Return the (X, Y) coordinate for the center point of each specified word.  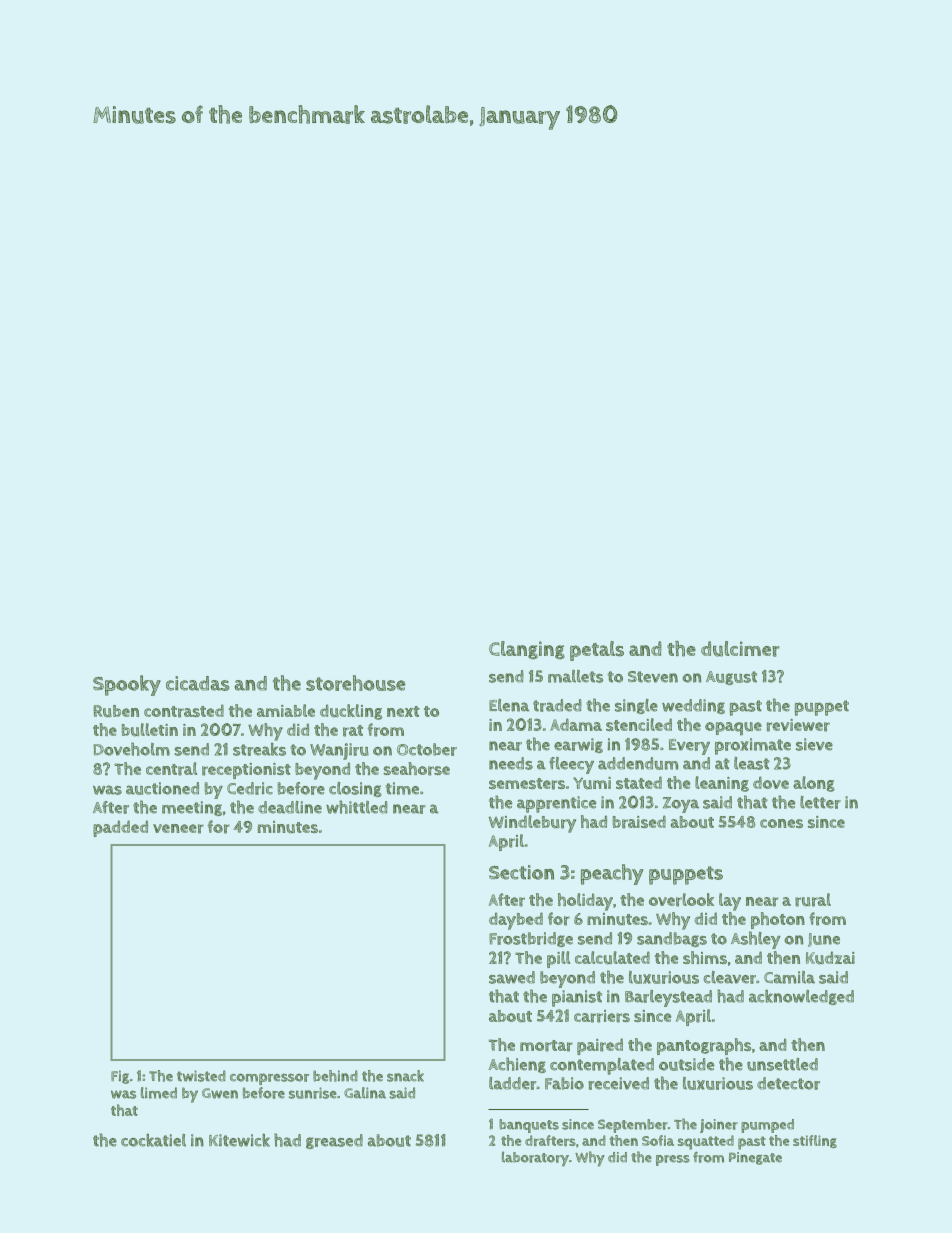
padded (120, 828)
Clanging (527, 650)
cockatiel (153, 1140)
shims (705, 957)
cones (781, 823)
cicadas (198, 683)
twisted (201, 1076)
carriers (602, 1016)
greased (334, 1141)
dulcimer (740, 649)
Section (521, 872)
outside (686, 1064)
